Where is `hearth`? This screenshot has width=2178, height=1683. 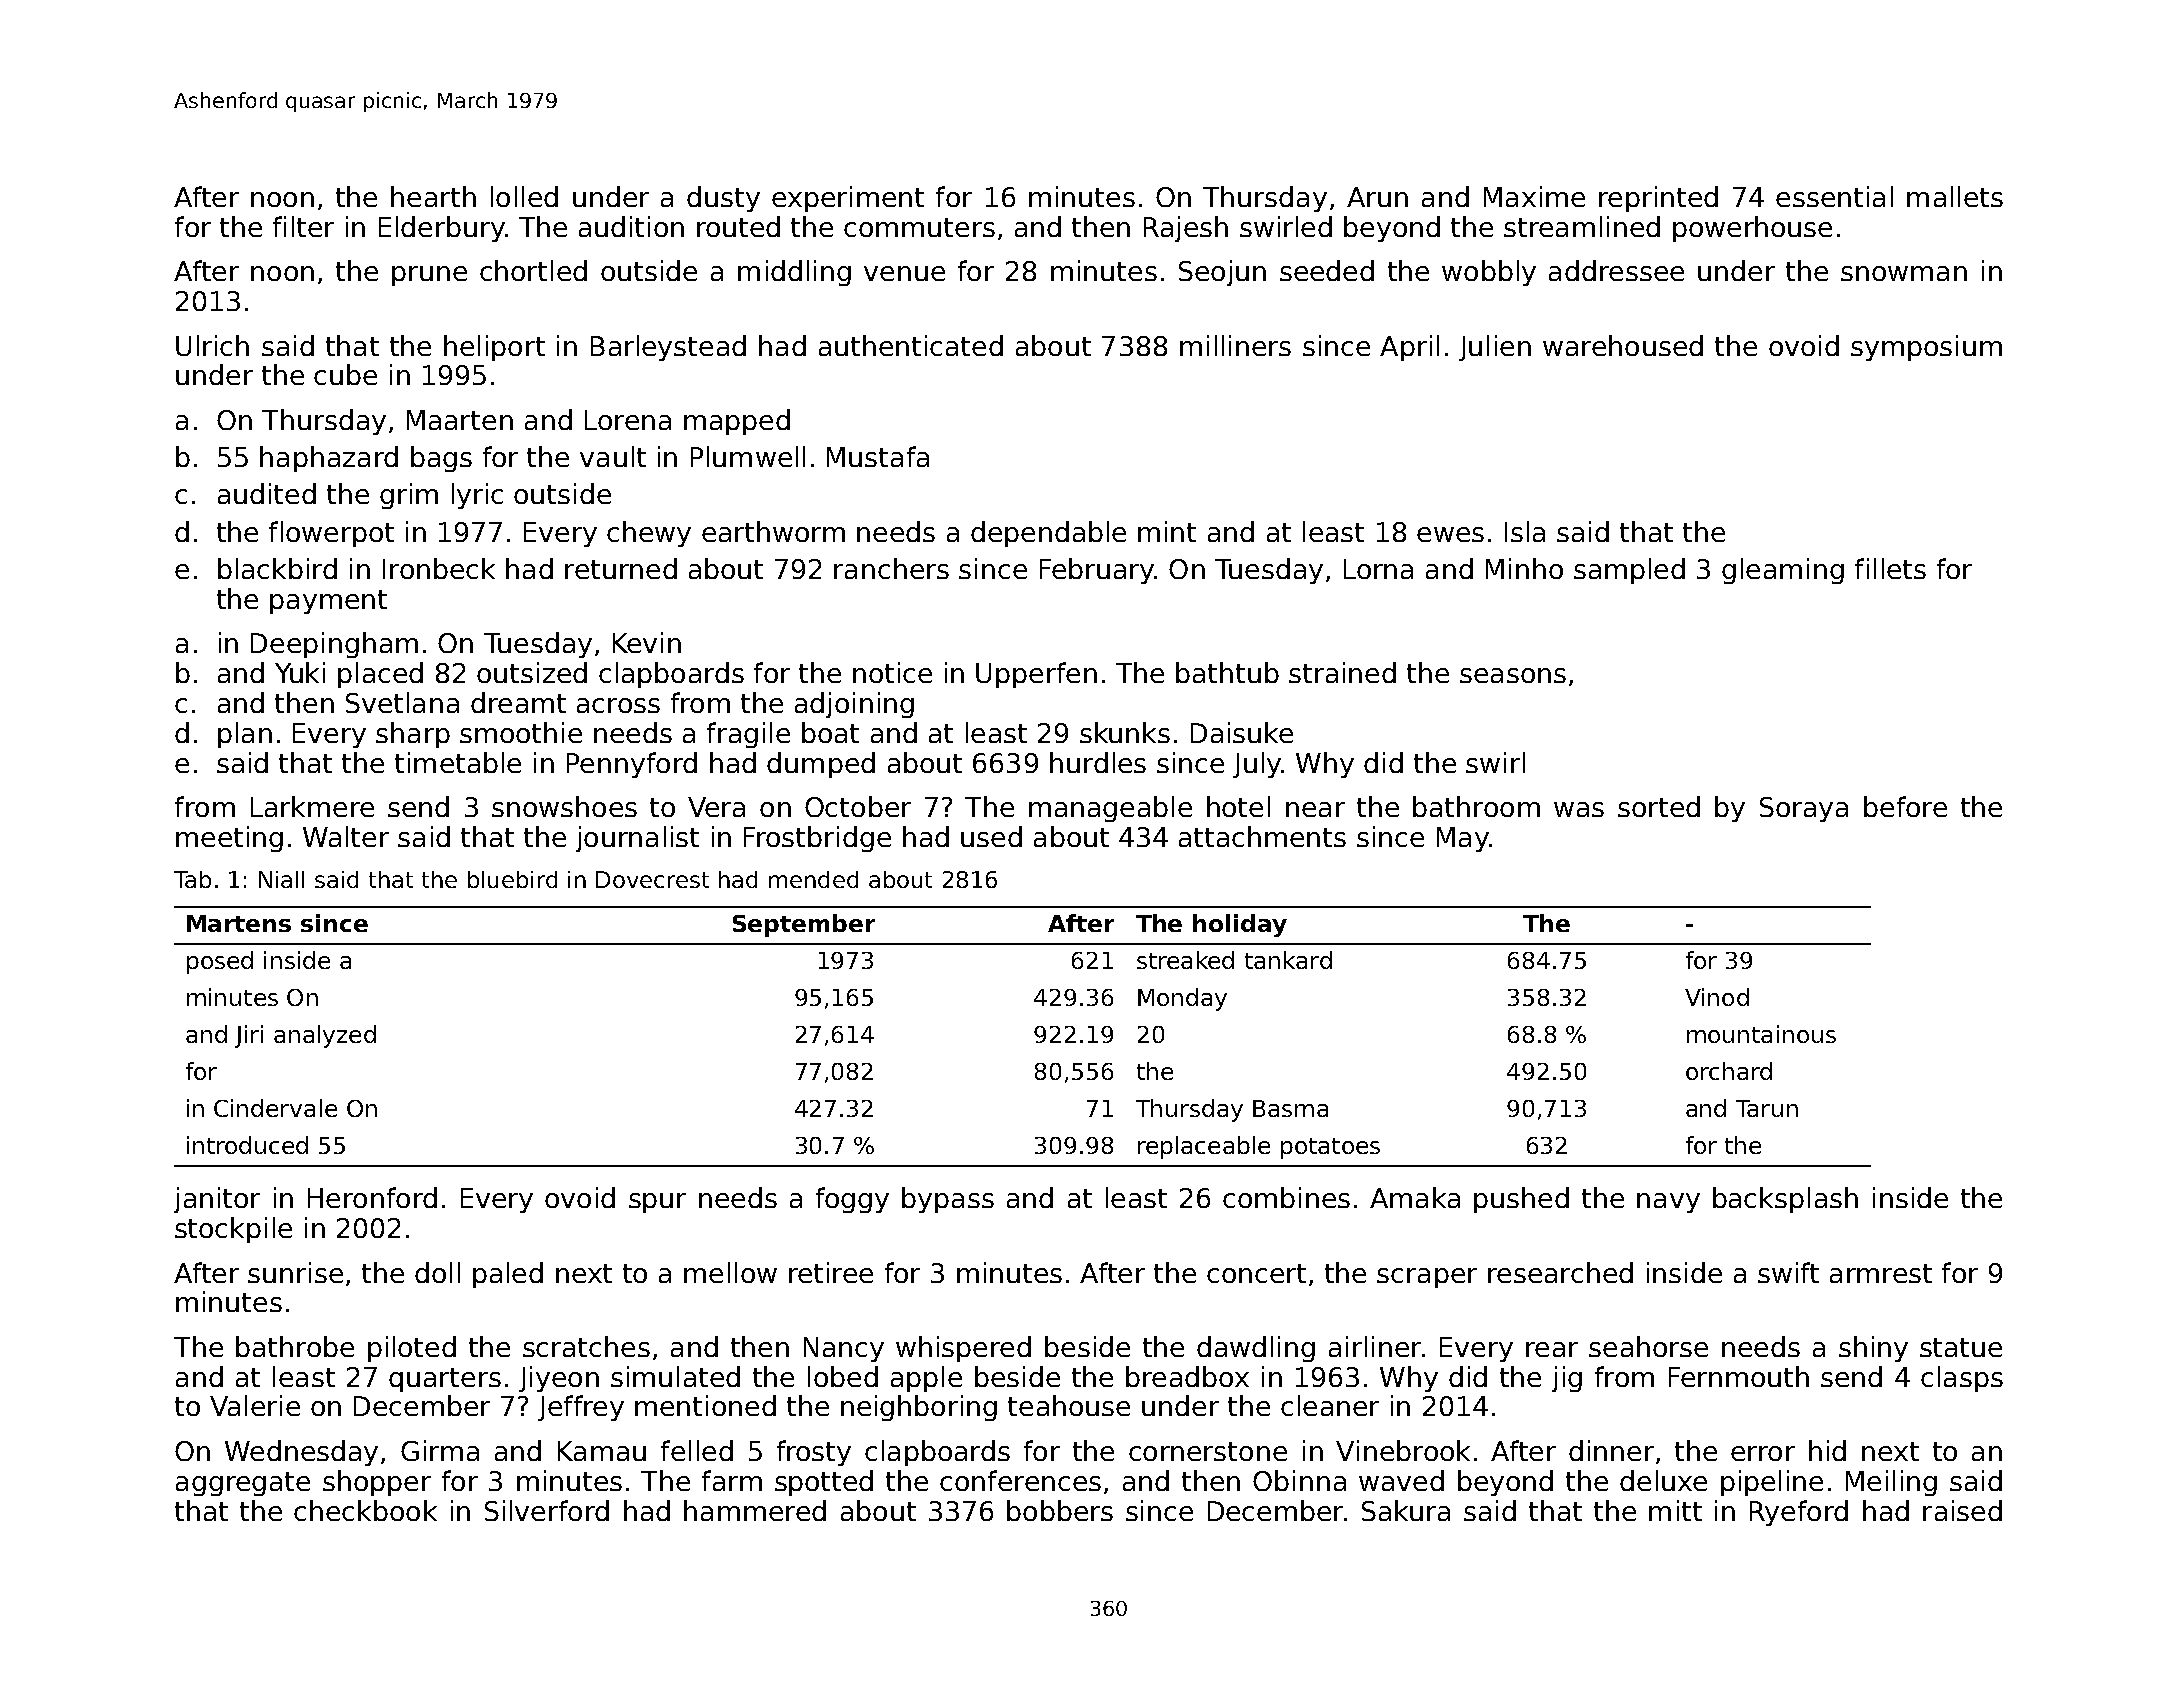
hearth is located at coordinates (433, 196).
